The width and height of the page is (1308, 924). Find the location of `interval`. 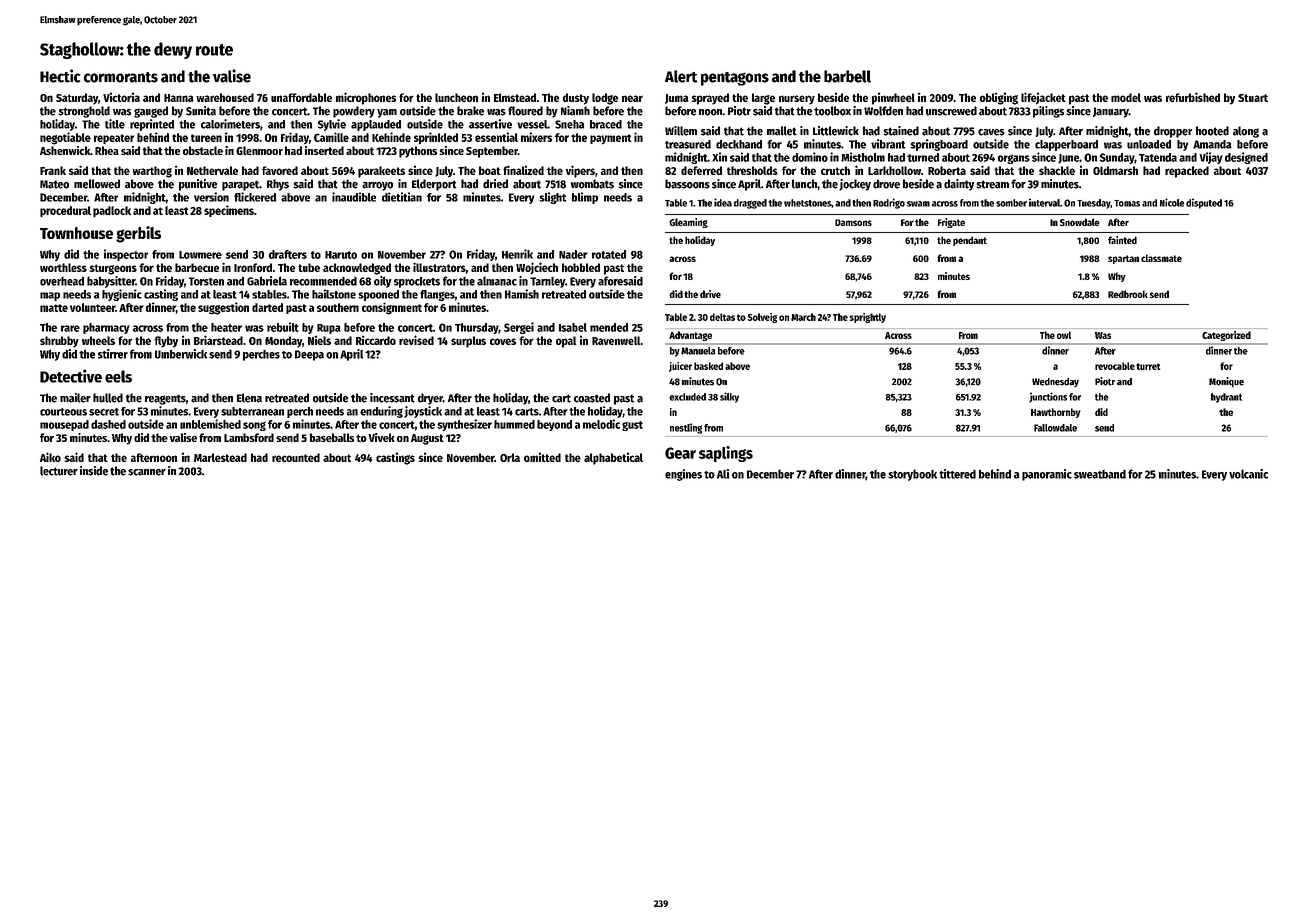

interval is located at coordinates (1044, 202).
